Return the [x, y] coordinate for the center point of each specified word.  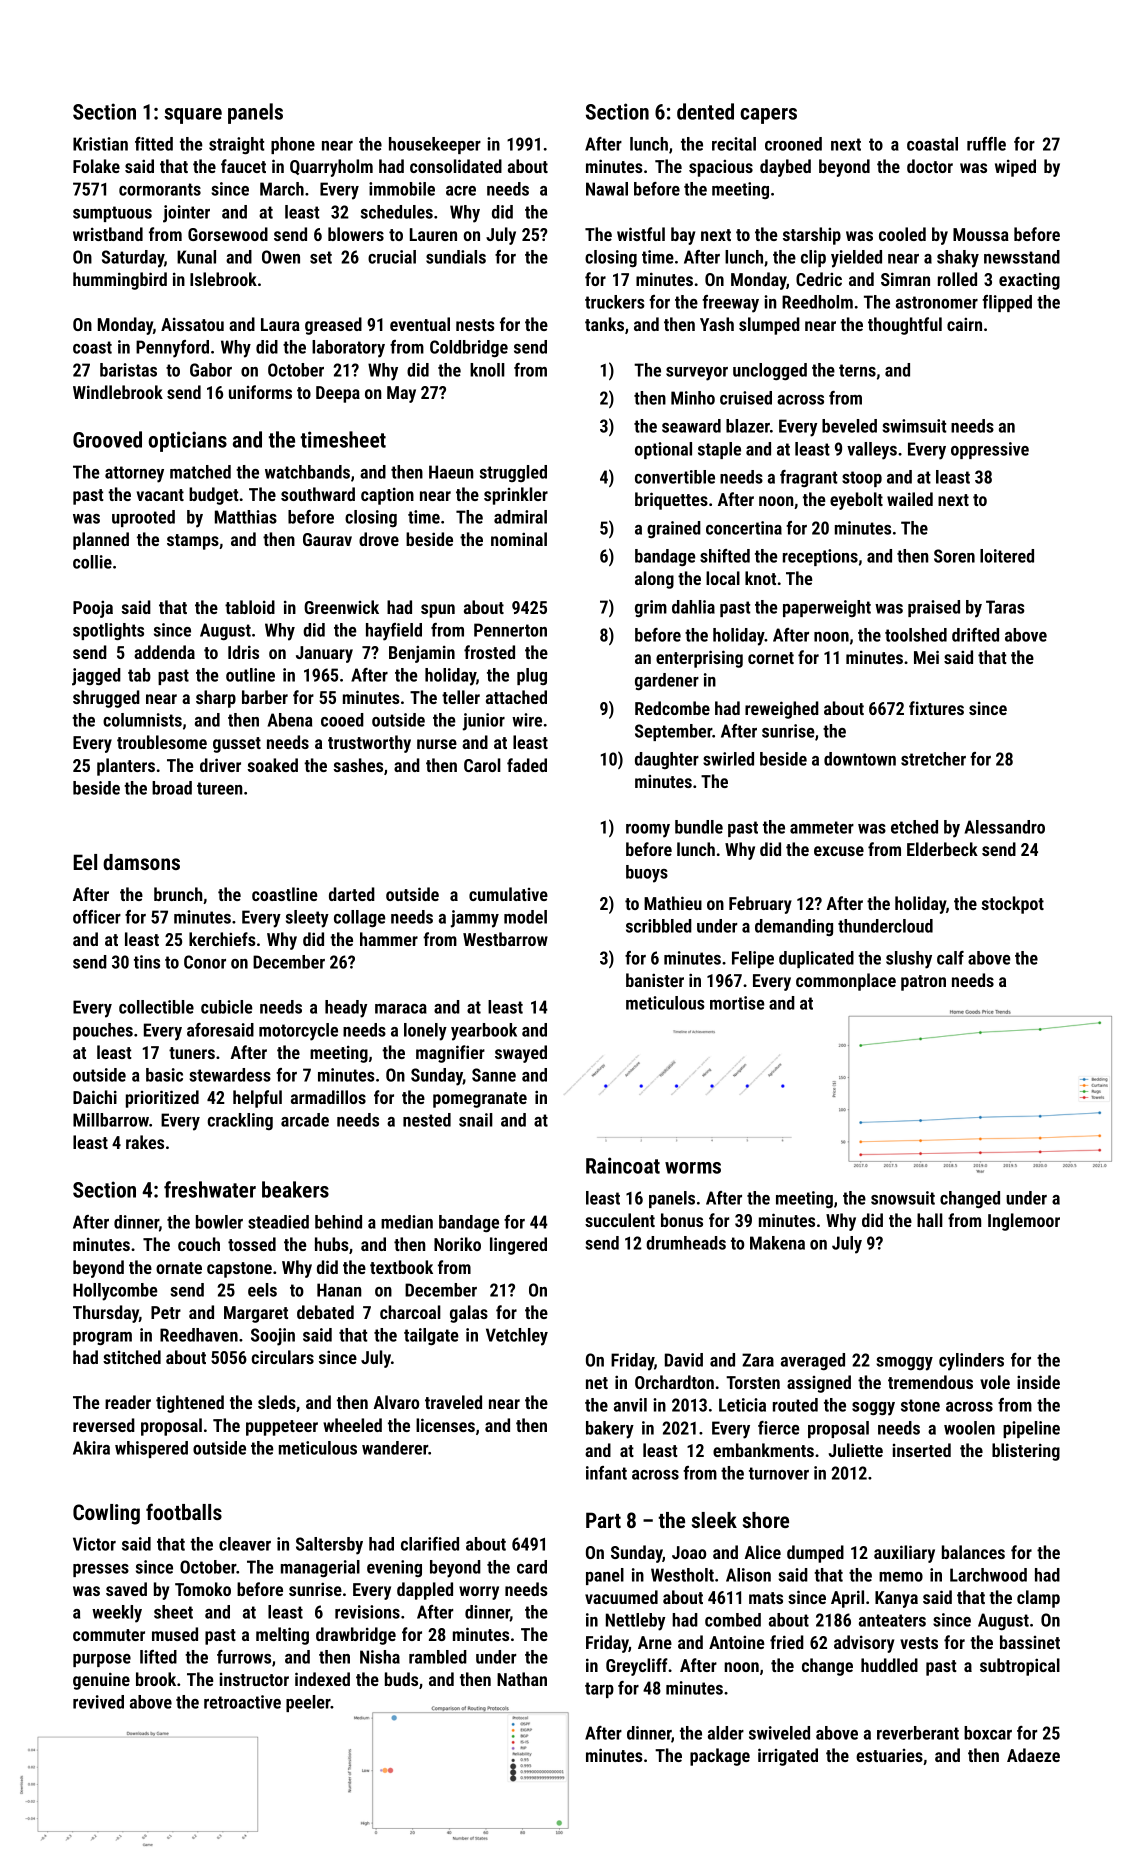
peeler [308, 1703]
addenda [164, 652]
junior [484, 722]
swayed [521, 1054]
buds [401, 1679]
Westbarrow [505, 939]
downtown [860, 759]
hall [930, 1220]
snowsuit [903, 1198]
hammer [389, 939]
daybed [785, 168]
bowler [219, 1222]
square [193, 116]
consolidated [456, 166]
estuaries [889, 1755]
